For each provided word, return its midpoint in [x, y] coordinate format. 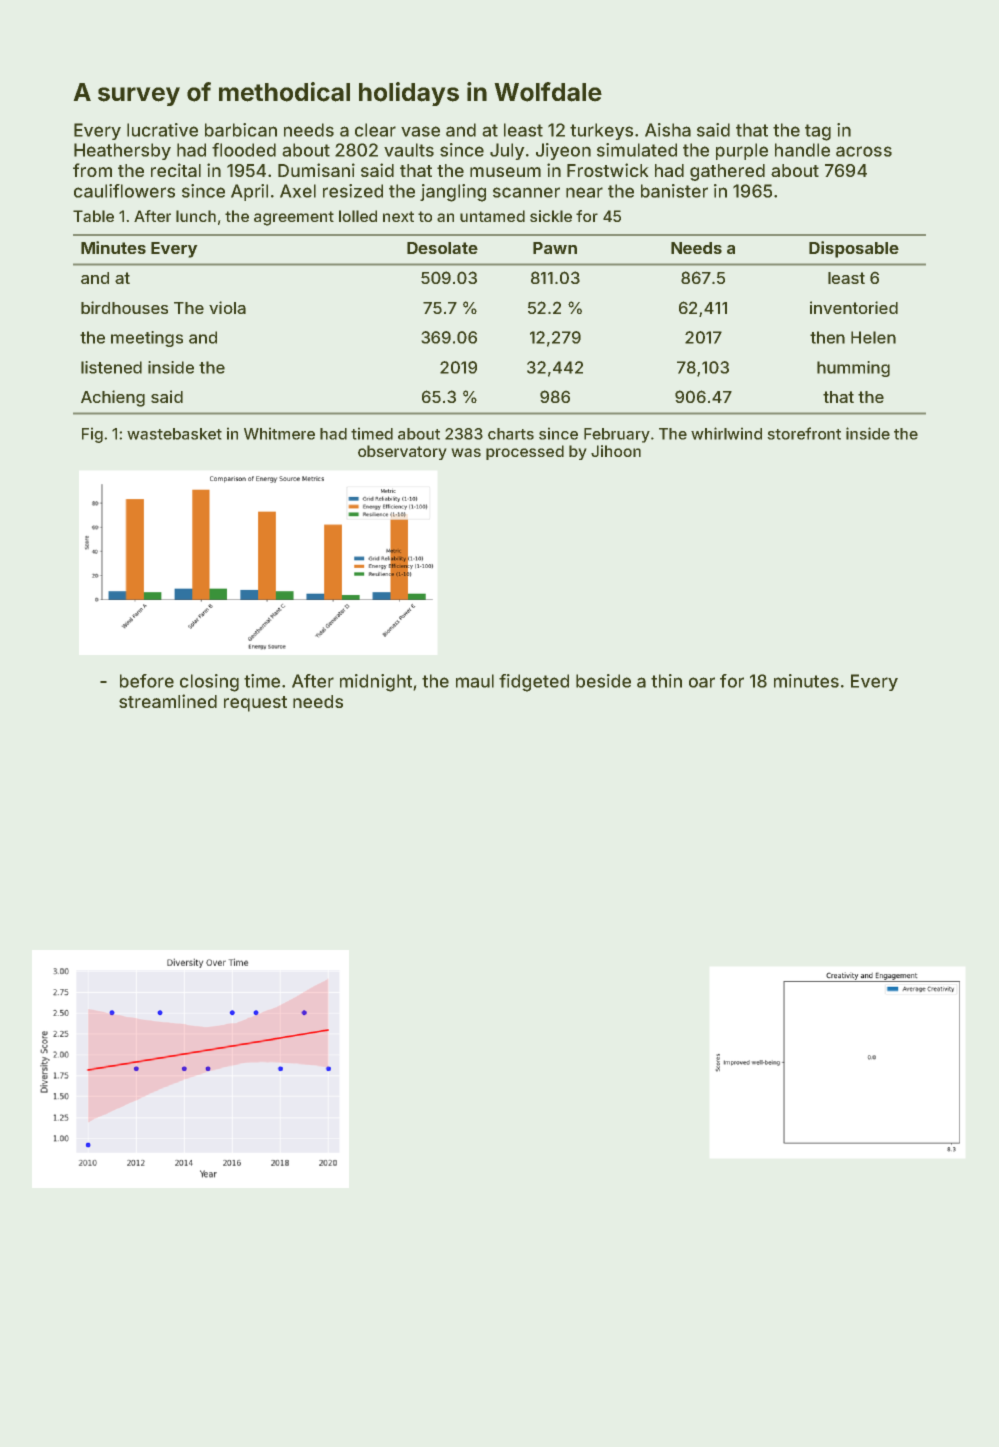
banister [674, 191]
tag [818, 132]
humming [853, 369]
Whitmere [279, 434]
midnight [376, 683]
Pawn [555, 248]
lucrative [162, 130]
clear [375, 130]
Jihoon [616, 451]
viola [227, 307]
